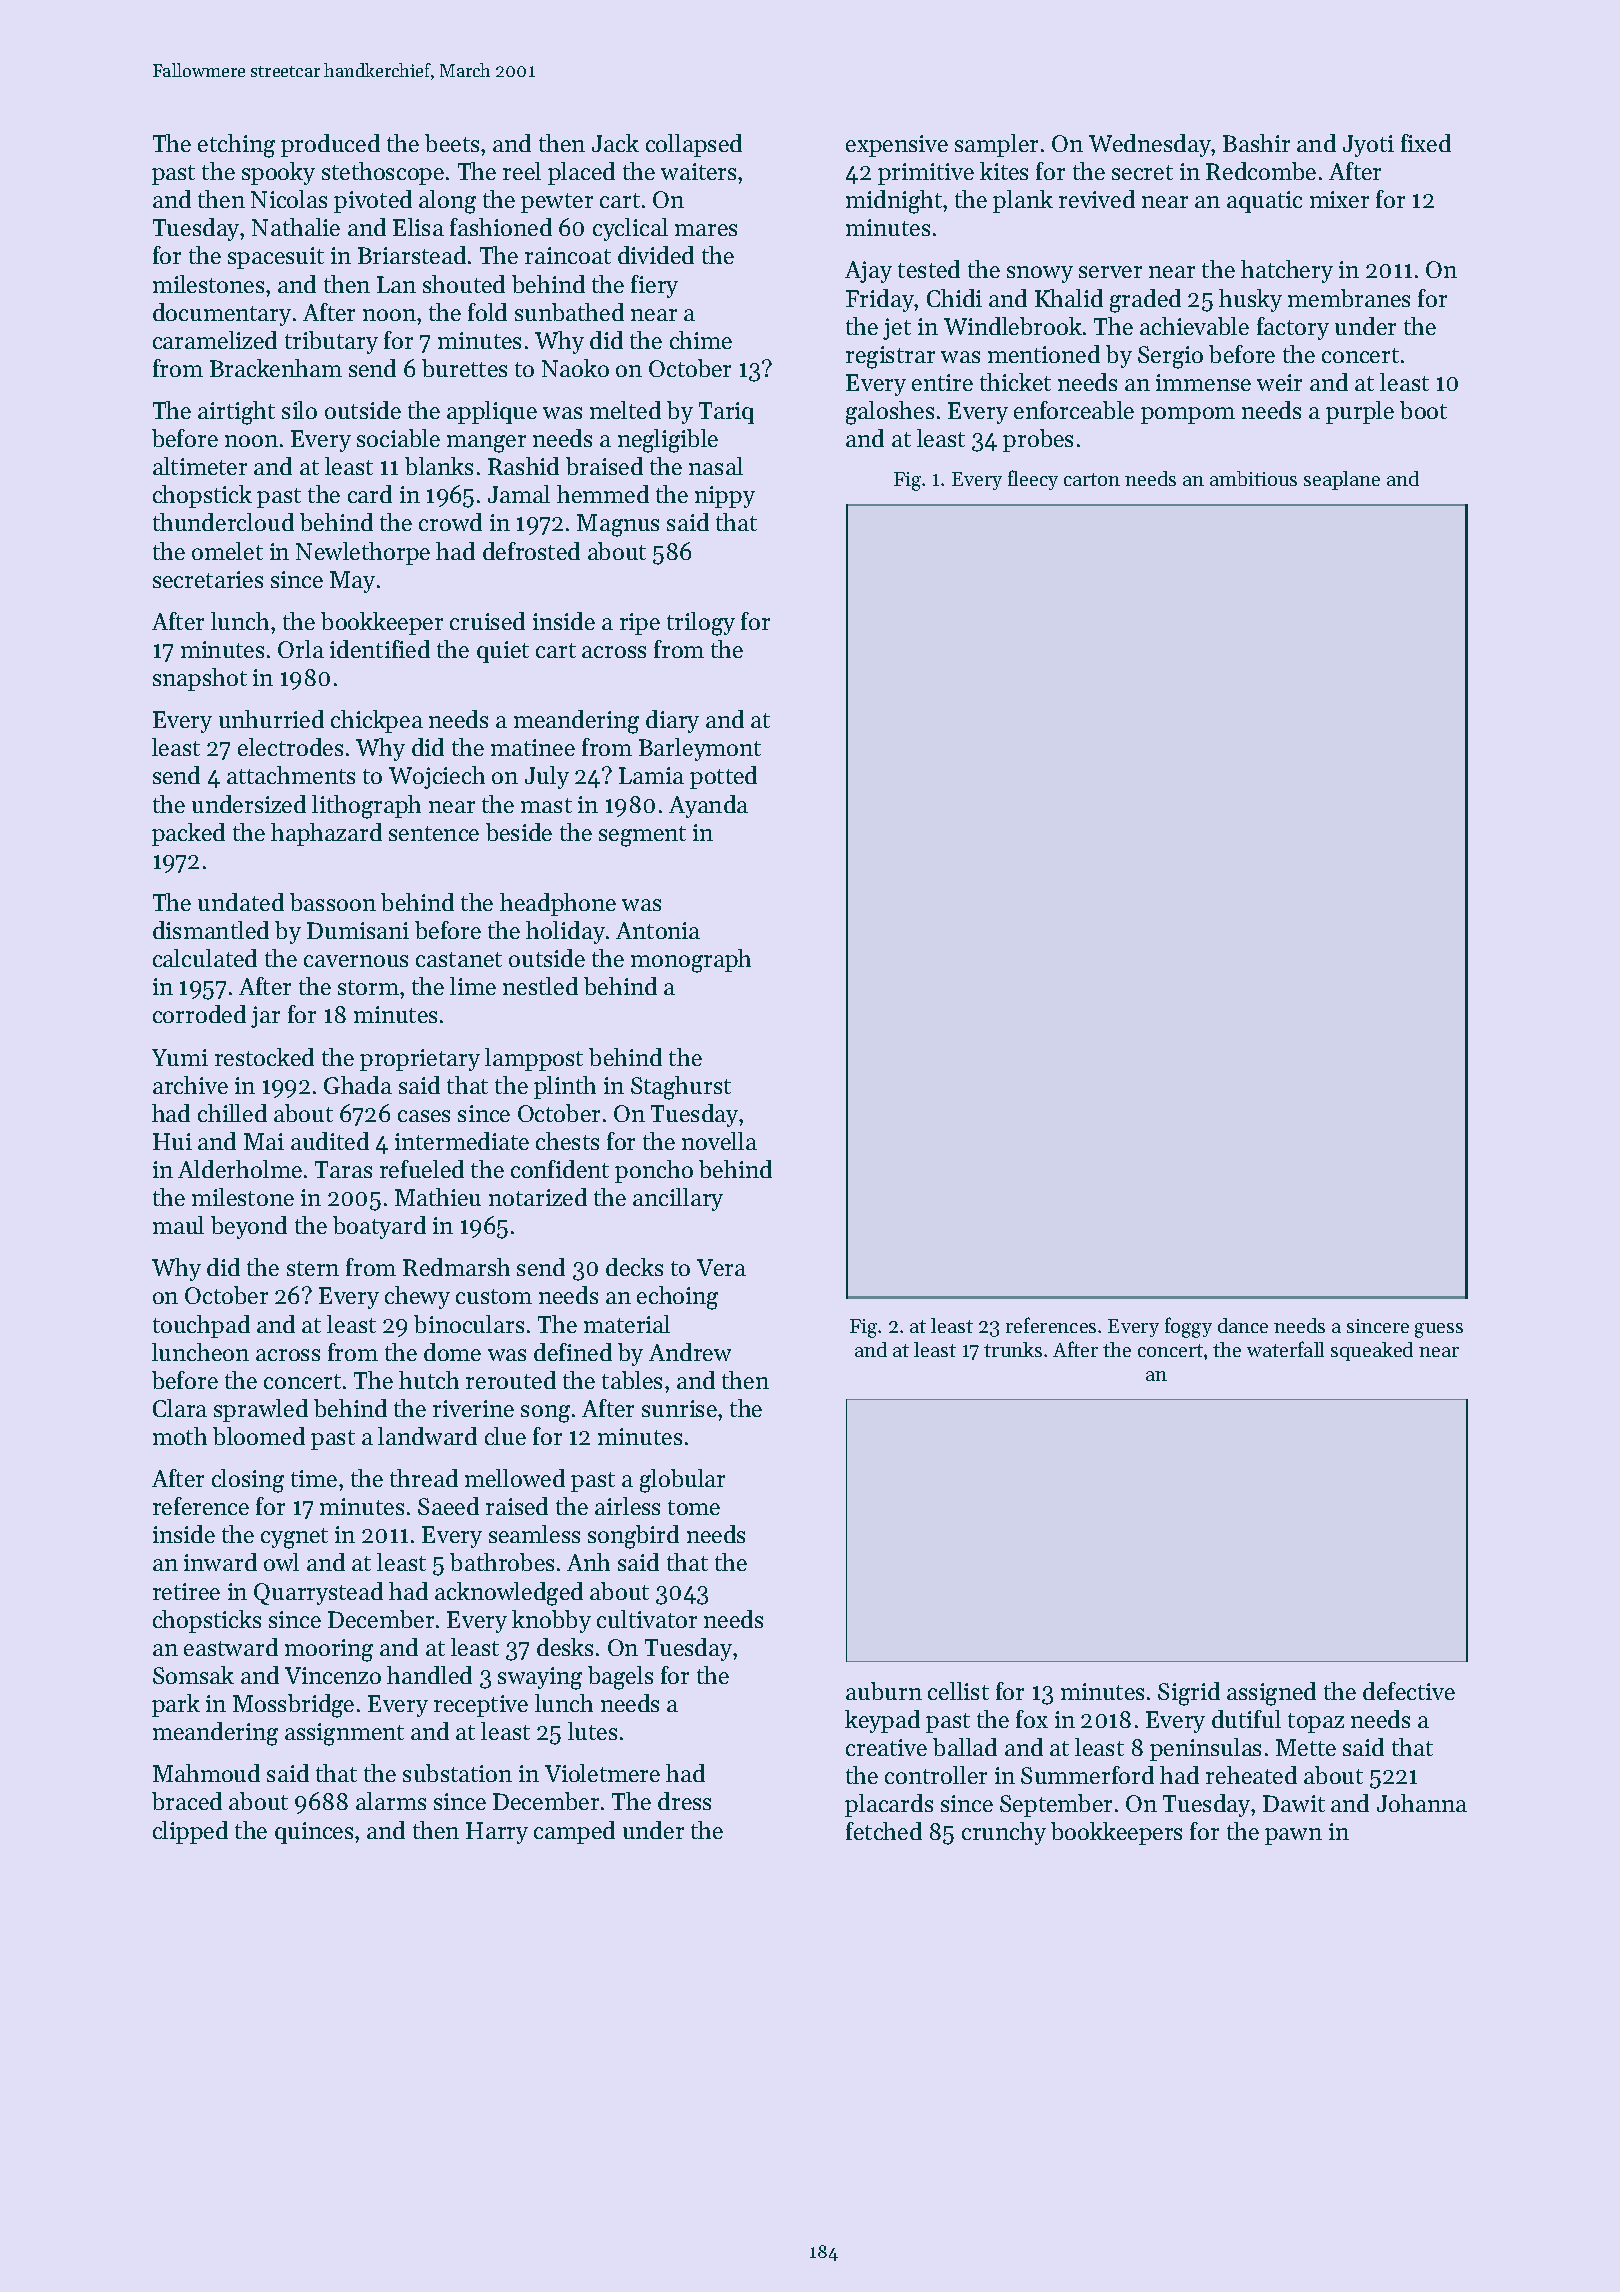 This screenshot has width=1620, height=2292. Describe the element at coordinates (511, 1380) in the screenshot. I see `rerouted` at that location.
